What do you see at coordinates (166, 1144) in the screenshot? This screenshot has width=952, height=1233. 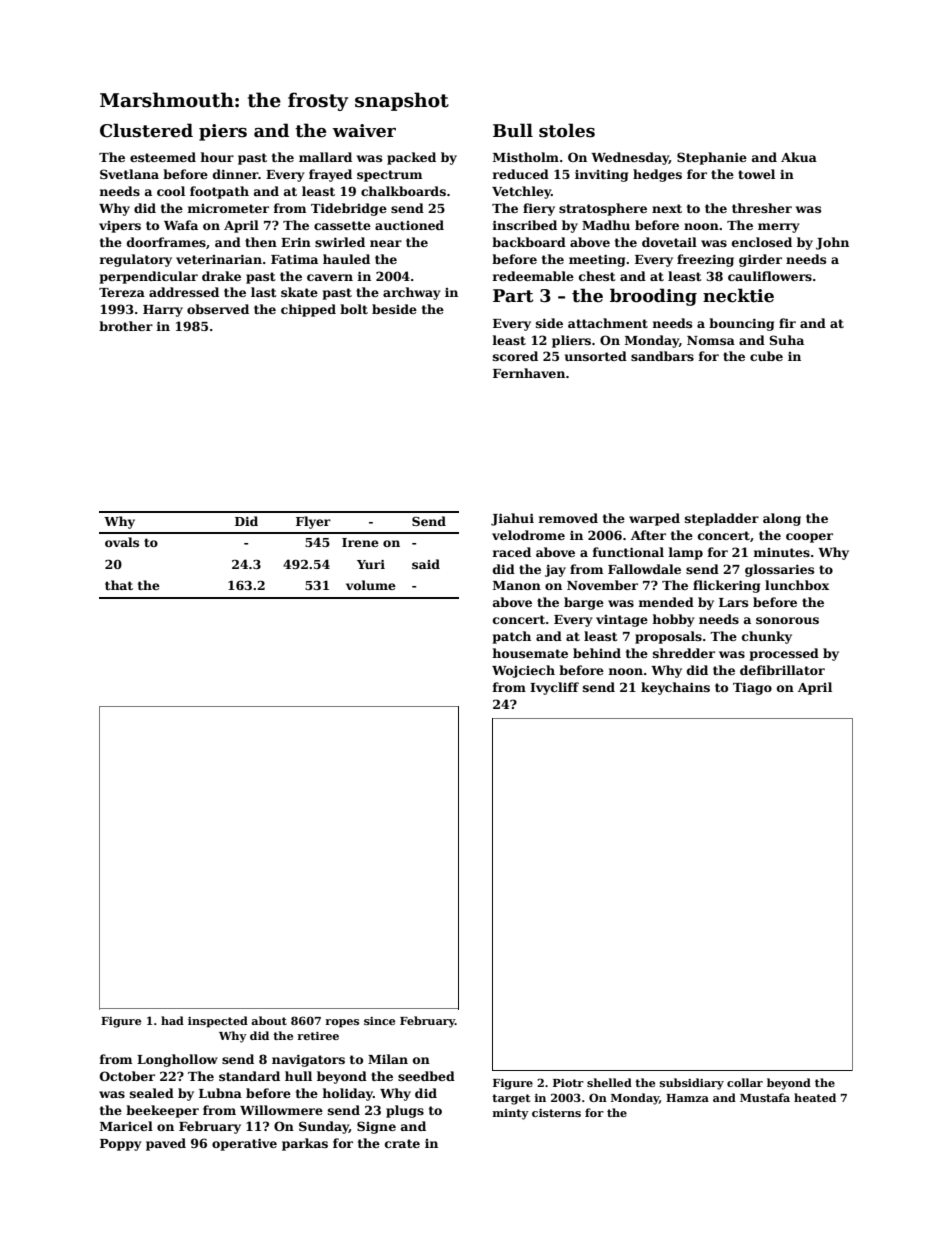 I see `paved` at bounding box center [166, 1144].
